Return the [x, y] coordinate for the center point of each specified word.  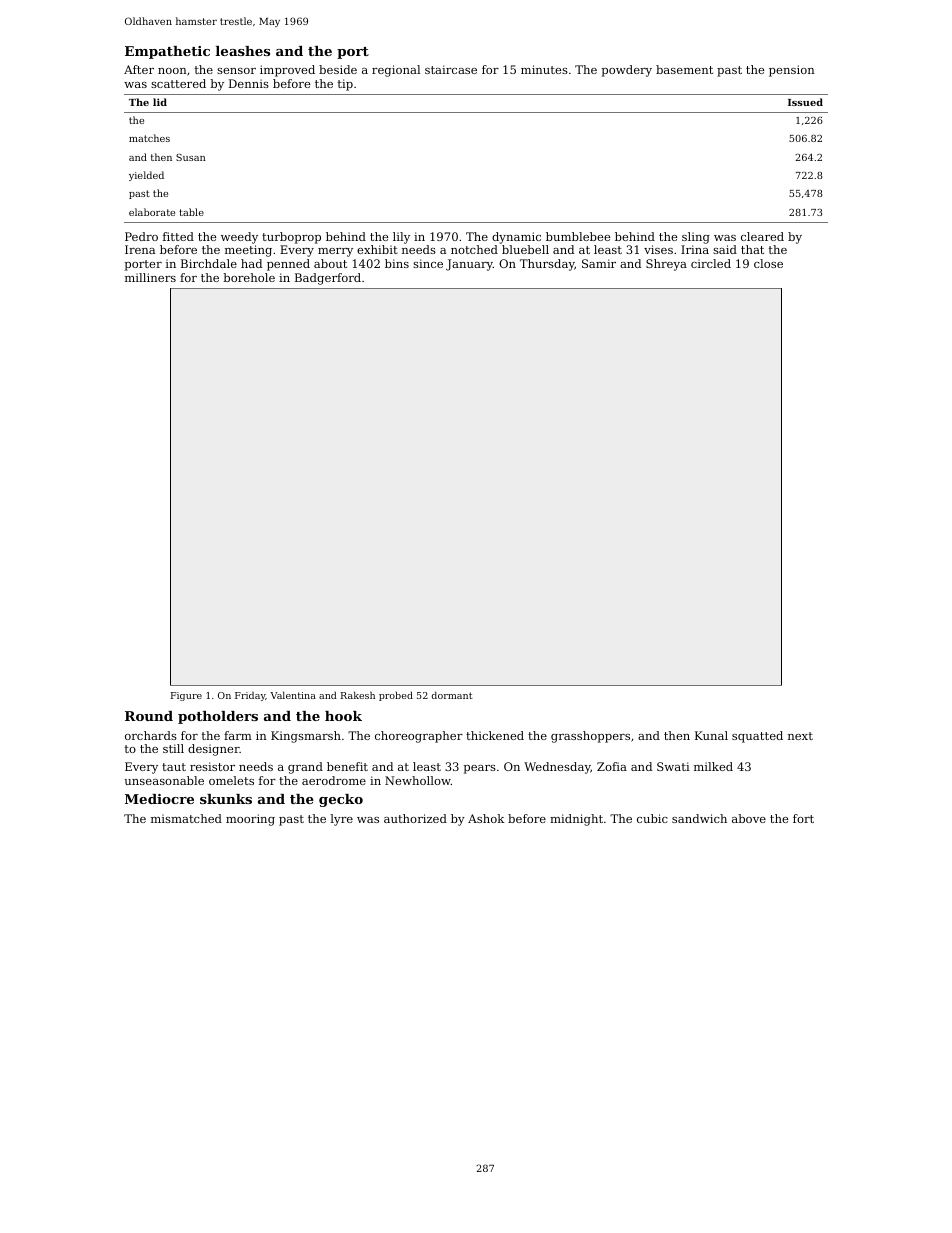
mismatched [186, 818]
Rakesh [358, 695]
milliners [150, 277]
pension [792, 71]
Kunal [711, 735]
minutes [544, 69]
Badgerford [328, 279]
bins [397, 263]
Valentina [293, 695]
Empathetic [167, 52]
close [768, 263]
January [469, 265]
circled [711, 263]
